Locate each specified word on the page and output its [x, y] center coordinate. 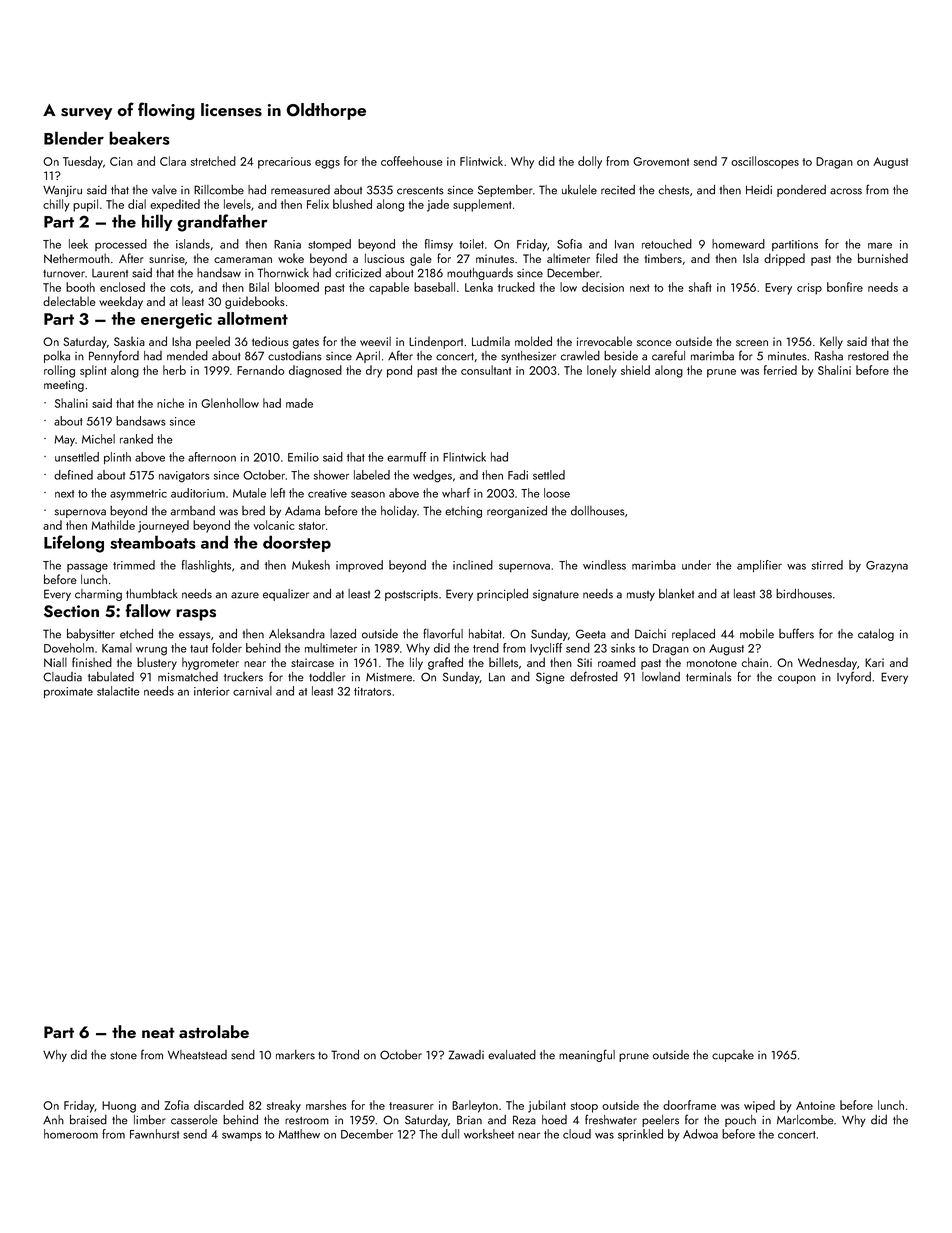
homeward [738, 244]
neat [158, 1032]
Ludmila [491, 341]
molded [533, 341]
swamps [241, 1136]
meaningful [587, 1055]
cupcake [733, 1056]
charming [98, 595]
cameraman [243, 260]
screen [752, 343]
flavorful [443, 633]
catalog [876, 635]
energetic [176, 321]
